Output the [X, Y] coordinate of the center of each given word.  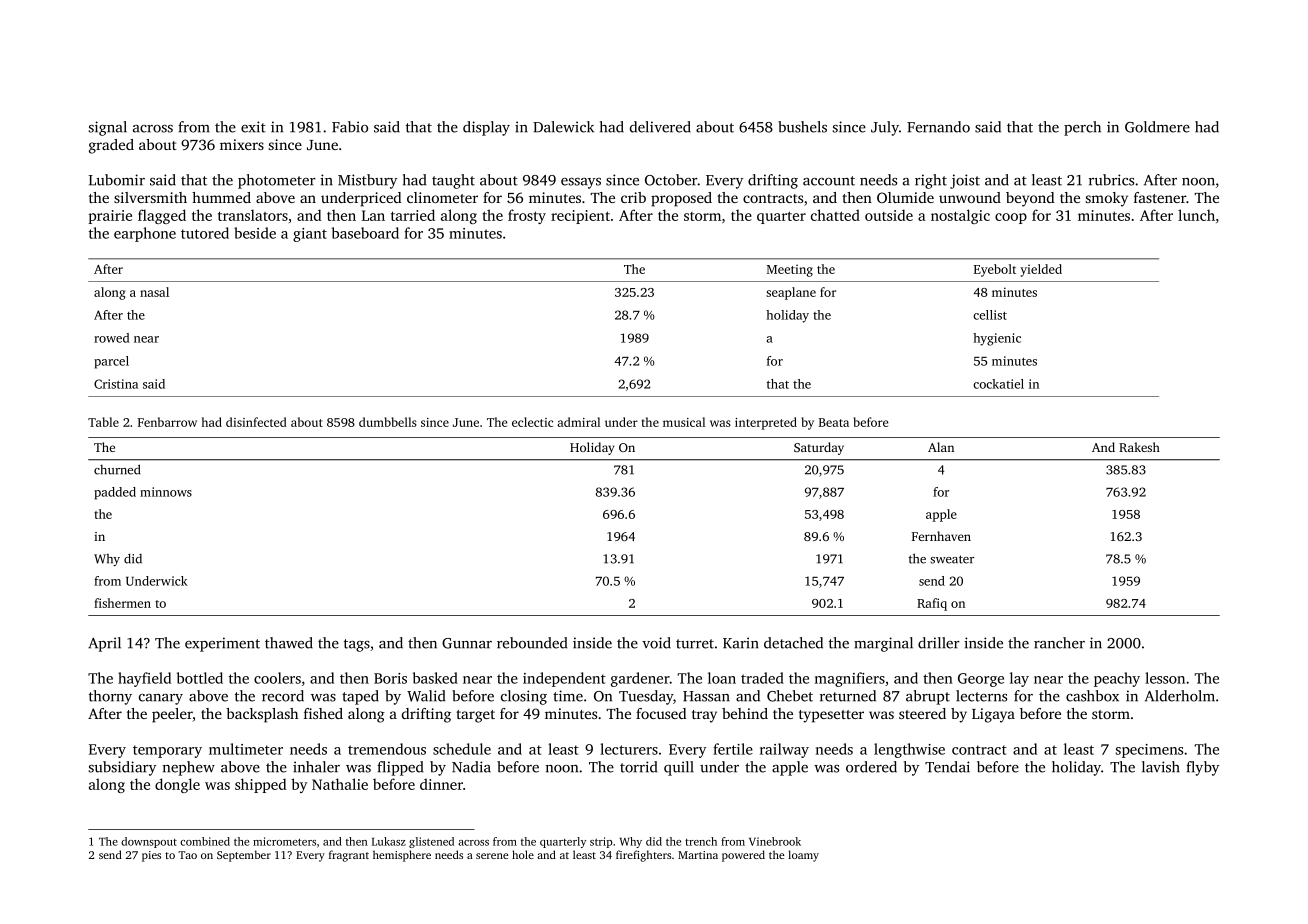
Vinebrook [775, 841]
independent [564, 679]
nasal [154, 292]
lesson [1165, 678]
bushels [802, 127]
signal [108, 128]
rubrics [1111, 180]
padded [115, 493]
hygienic [997, 339]
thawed [289, 643]
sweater [952, 559]
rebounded [532, 643]
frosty [527, 216]
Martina [698, 855]
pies [151, 856]
